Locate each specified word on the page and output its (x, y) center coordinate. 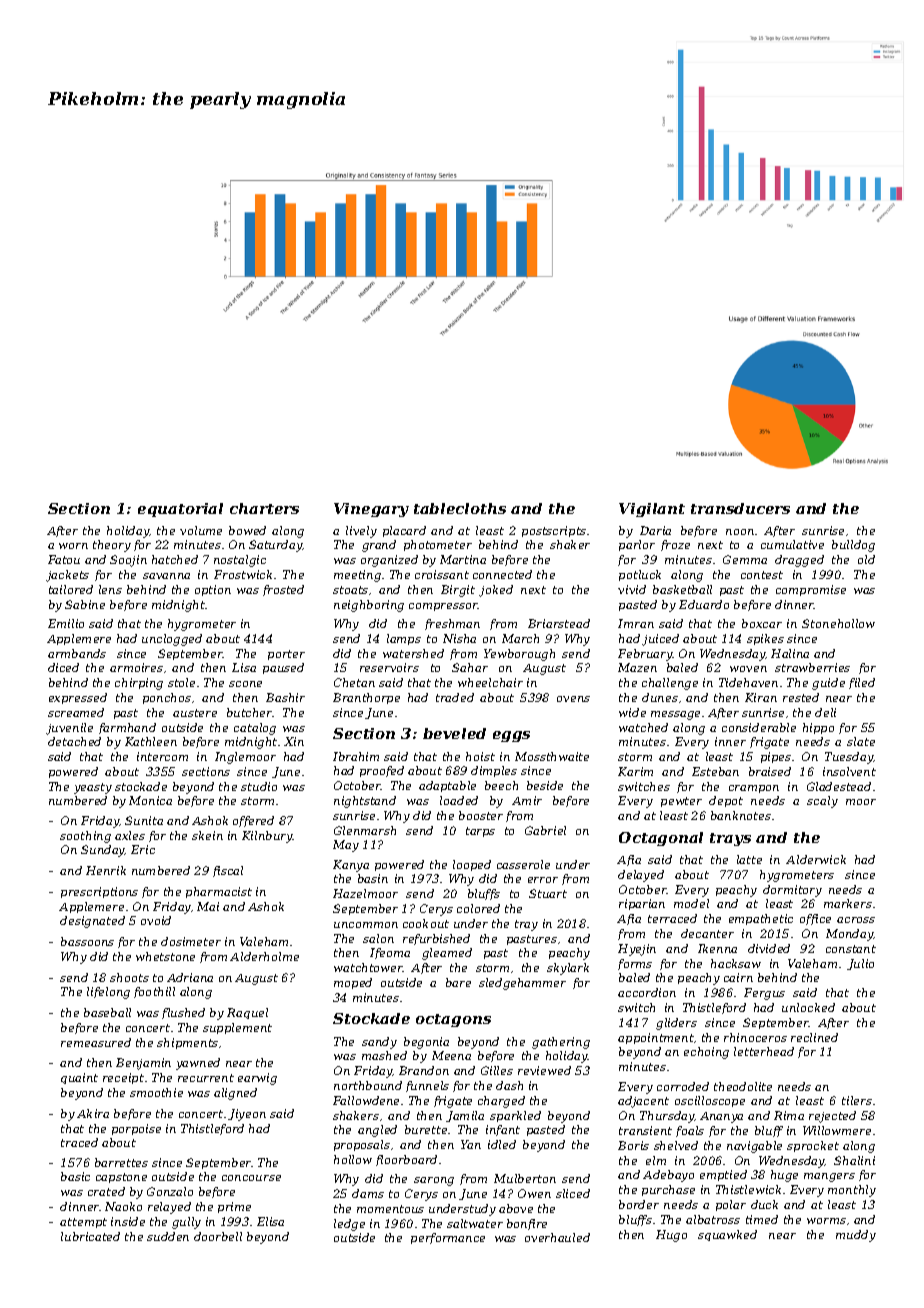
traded (455, 697)
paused (283, 668)
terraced (672, 918)
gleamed (447, 954)
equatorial (180, 510)
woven (748, 669)
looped (472, 865)
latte (749, 859)
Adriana (190, 977)
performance (448, 1238)
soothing (85, 837)
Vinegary (371, 510)
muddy (856, 1236)
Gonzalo (170, 1191)
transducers (740, 508)
